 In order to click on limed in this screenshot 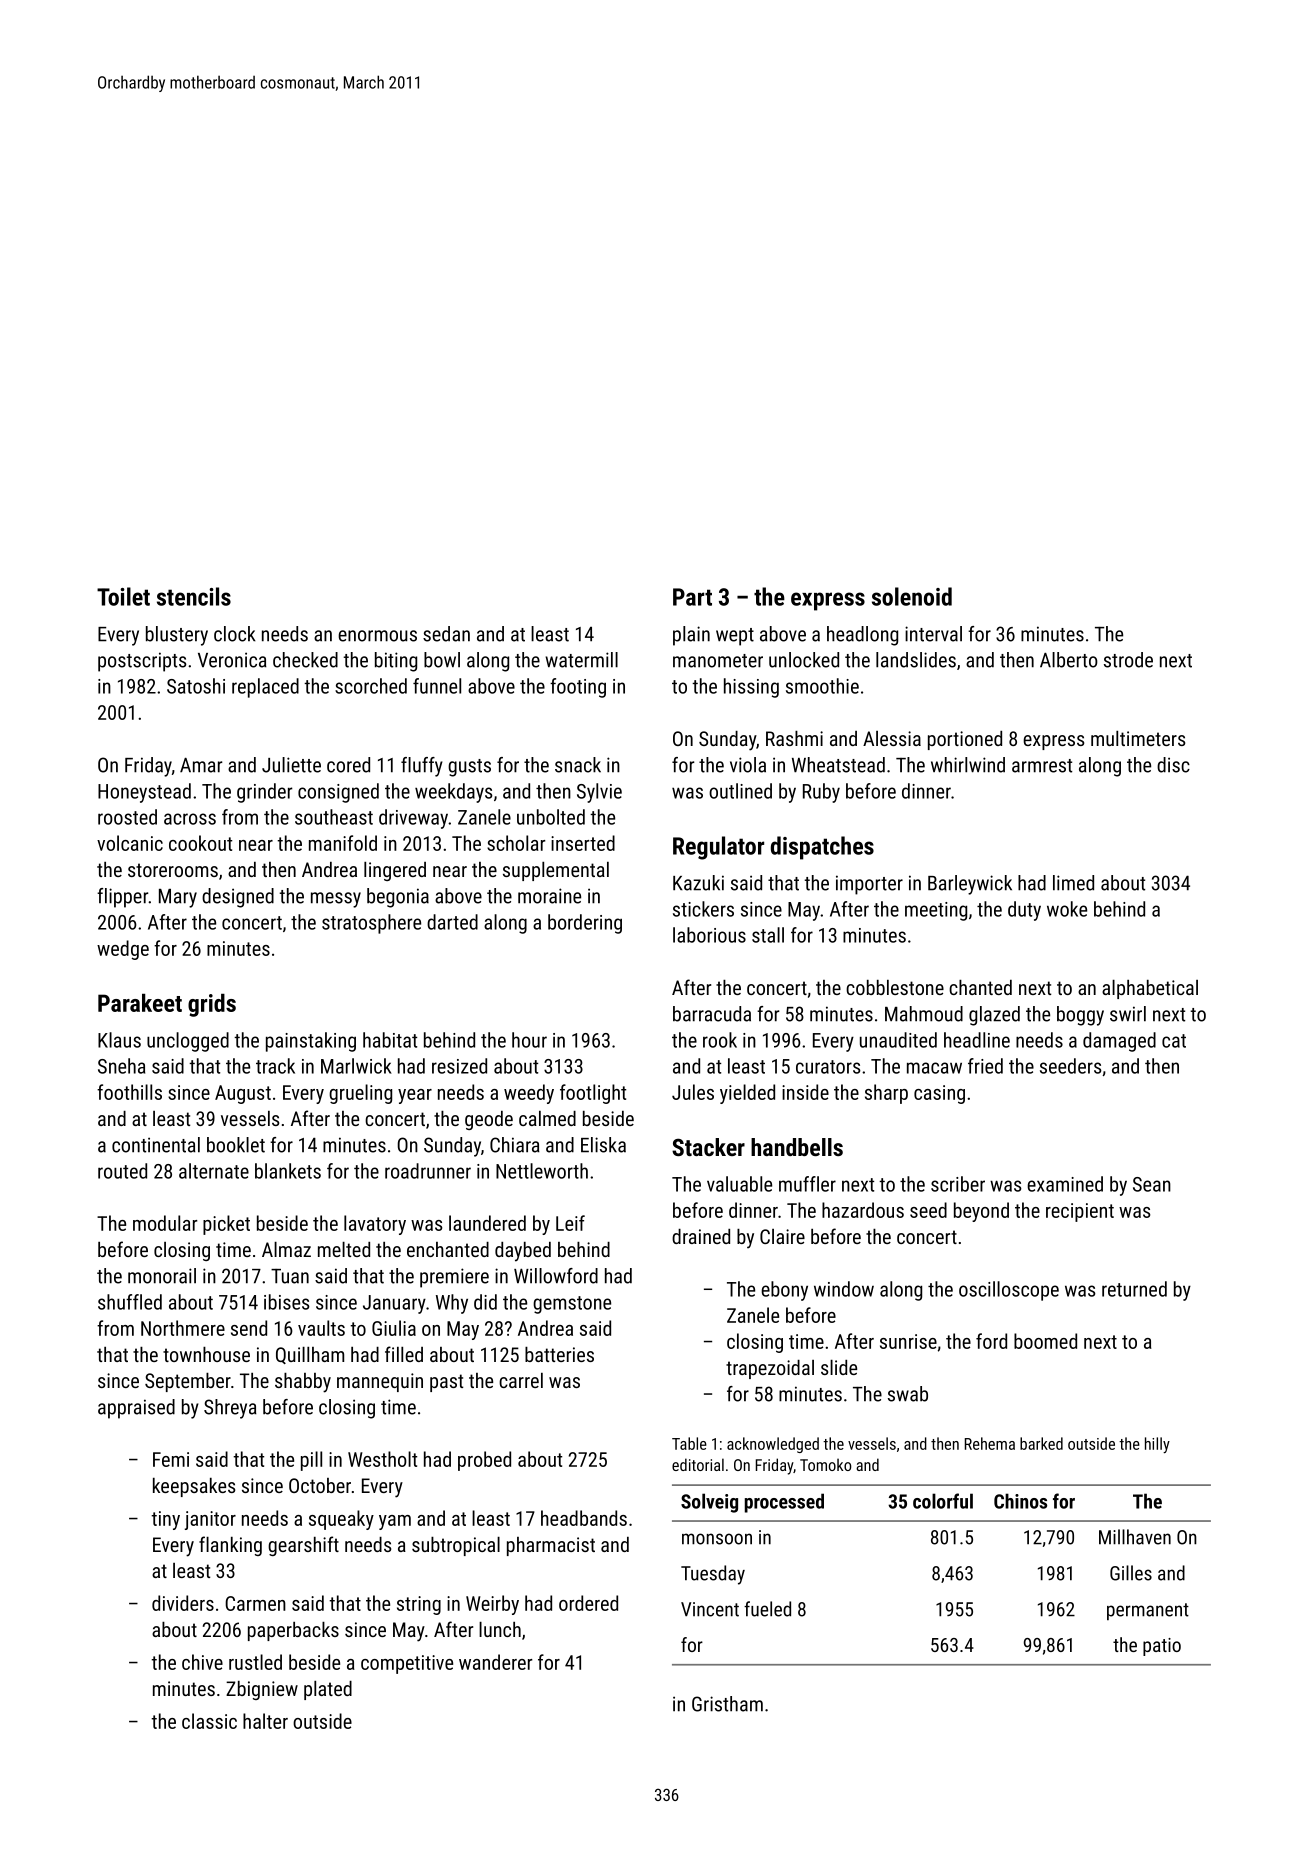, I will do `click(1073, 883)`.
